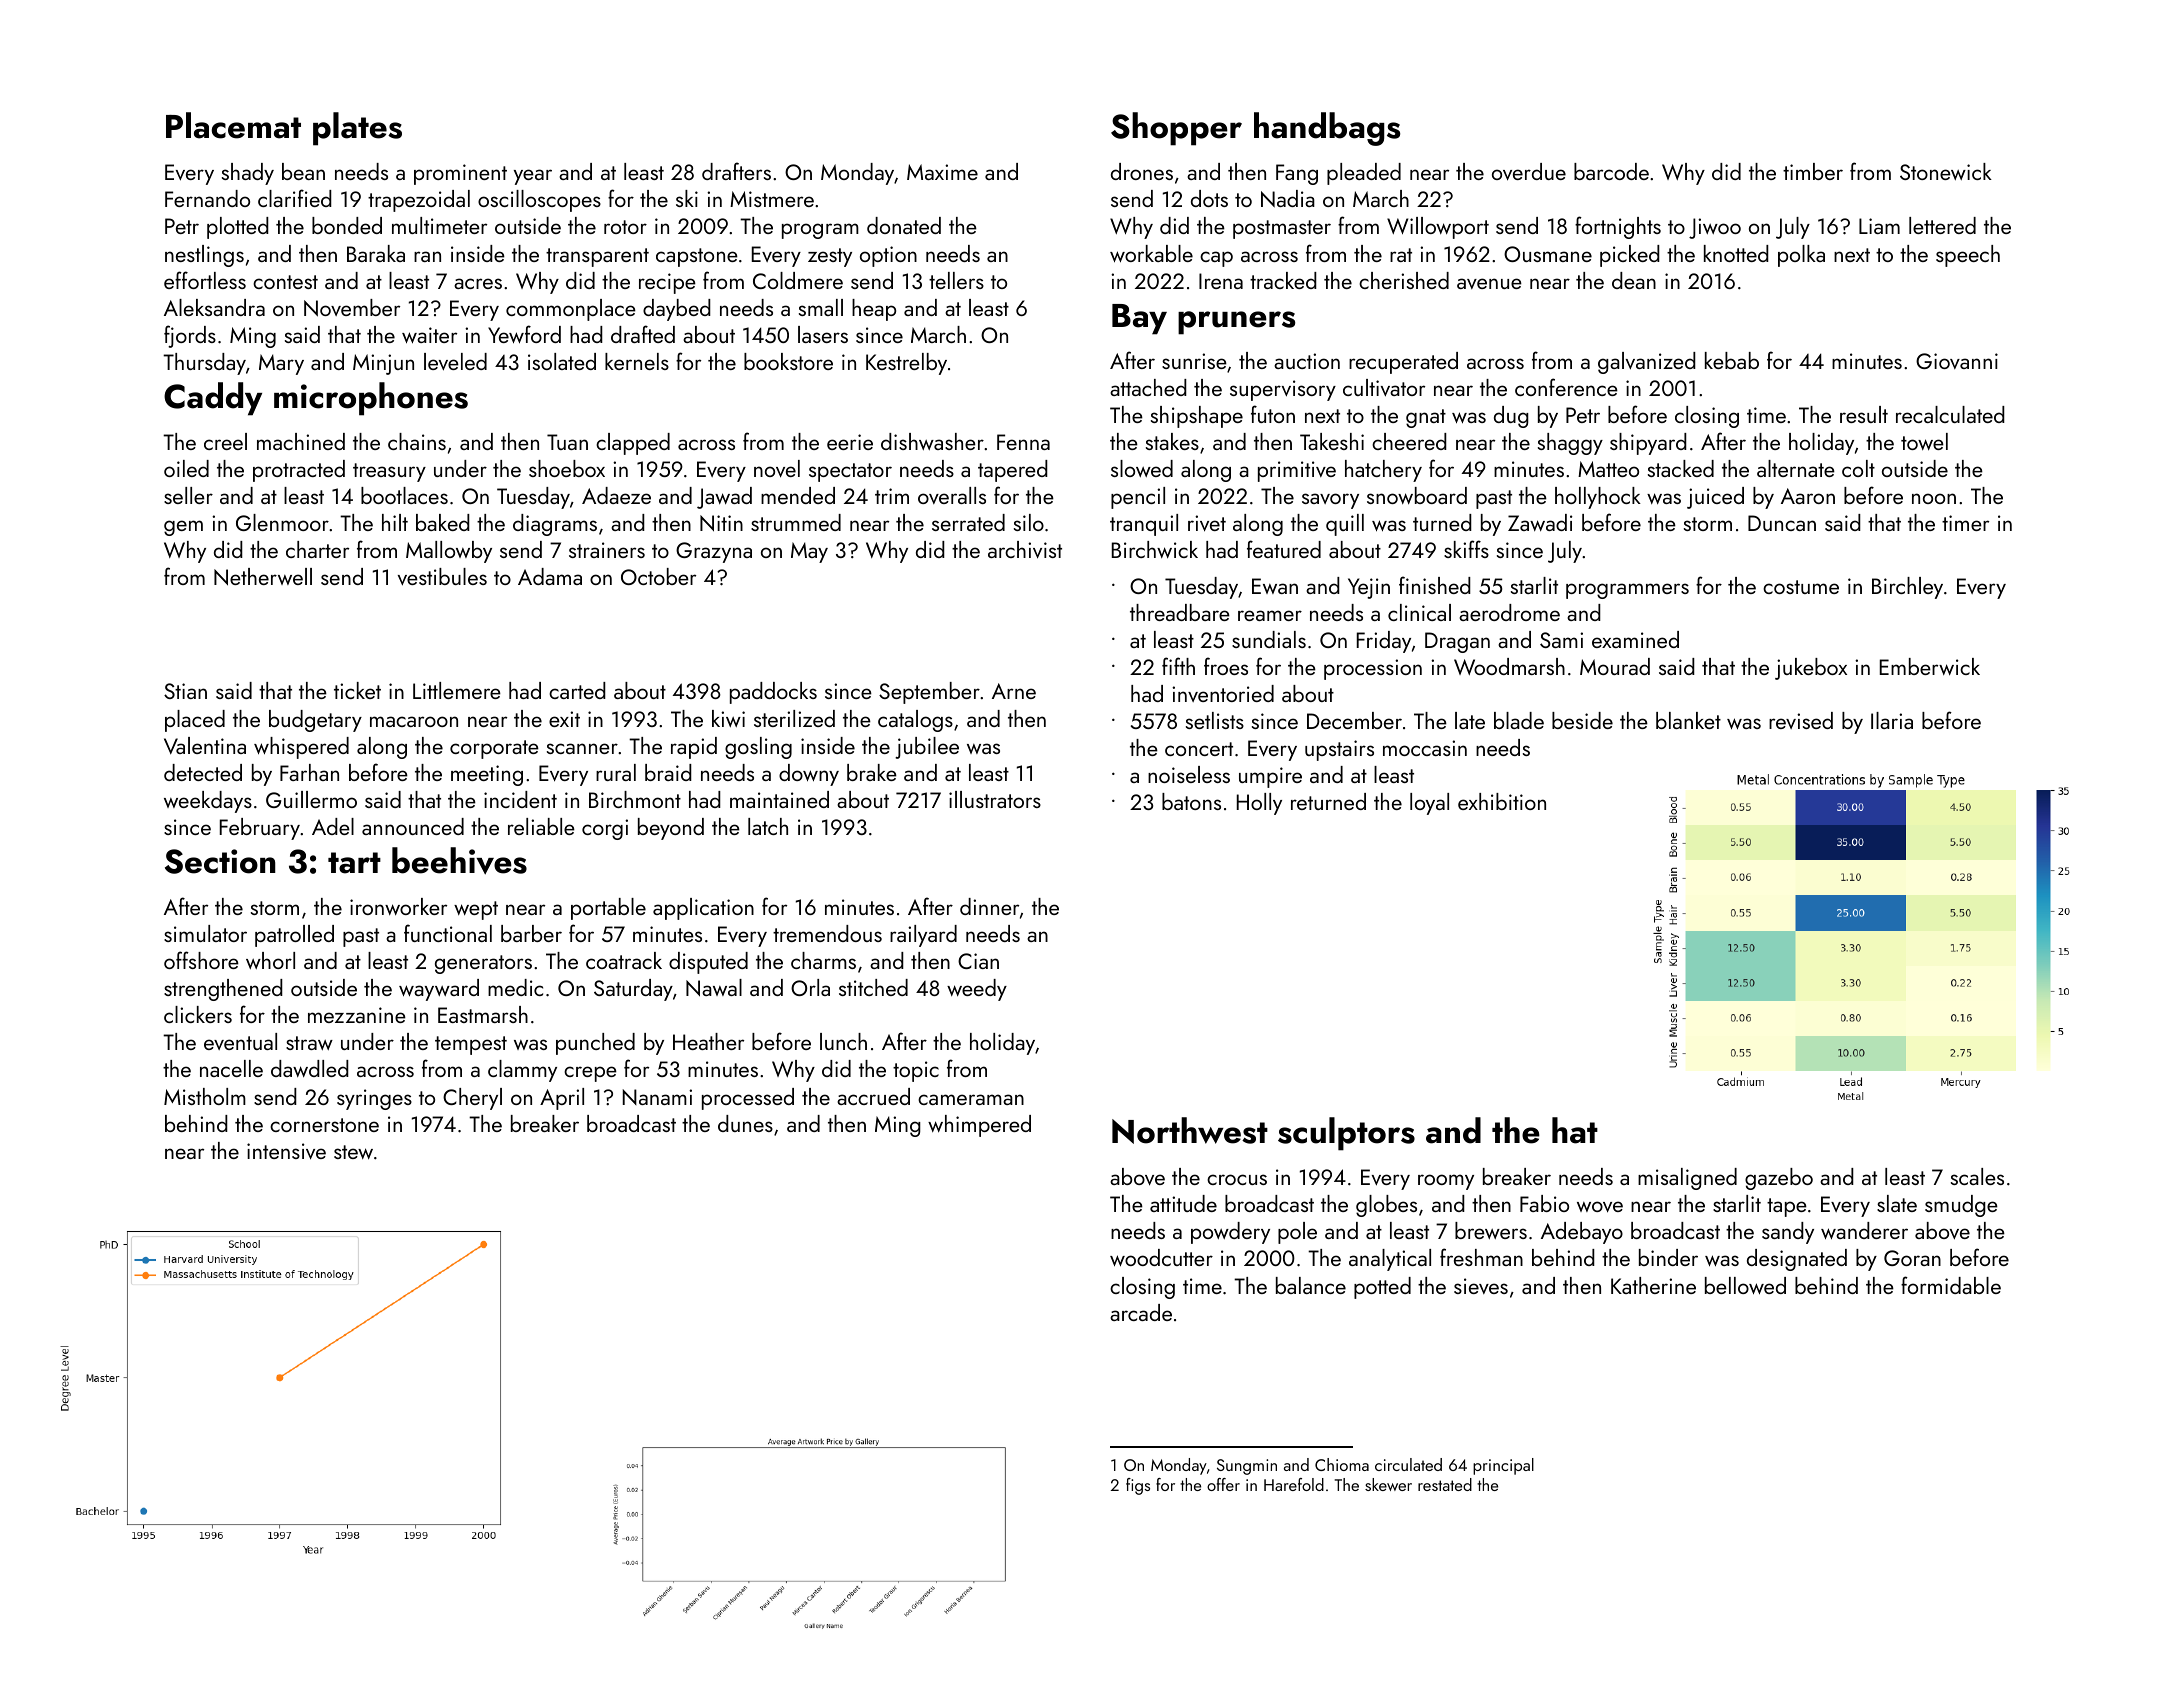 Image resolution: width=2178 pixels, height=1683 pixels. I want to click on Giovanni, so click(1957, 361).
